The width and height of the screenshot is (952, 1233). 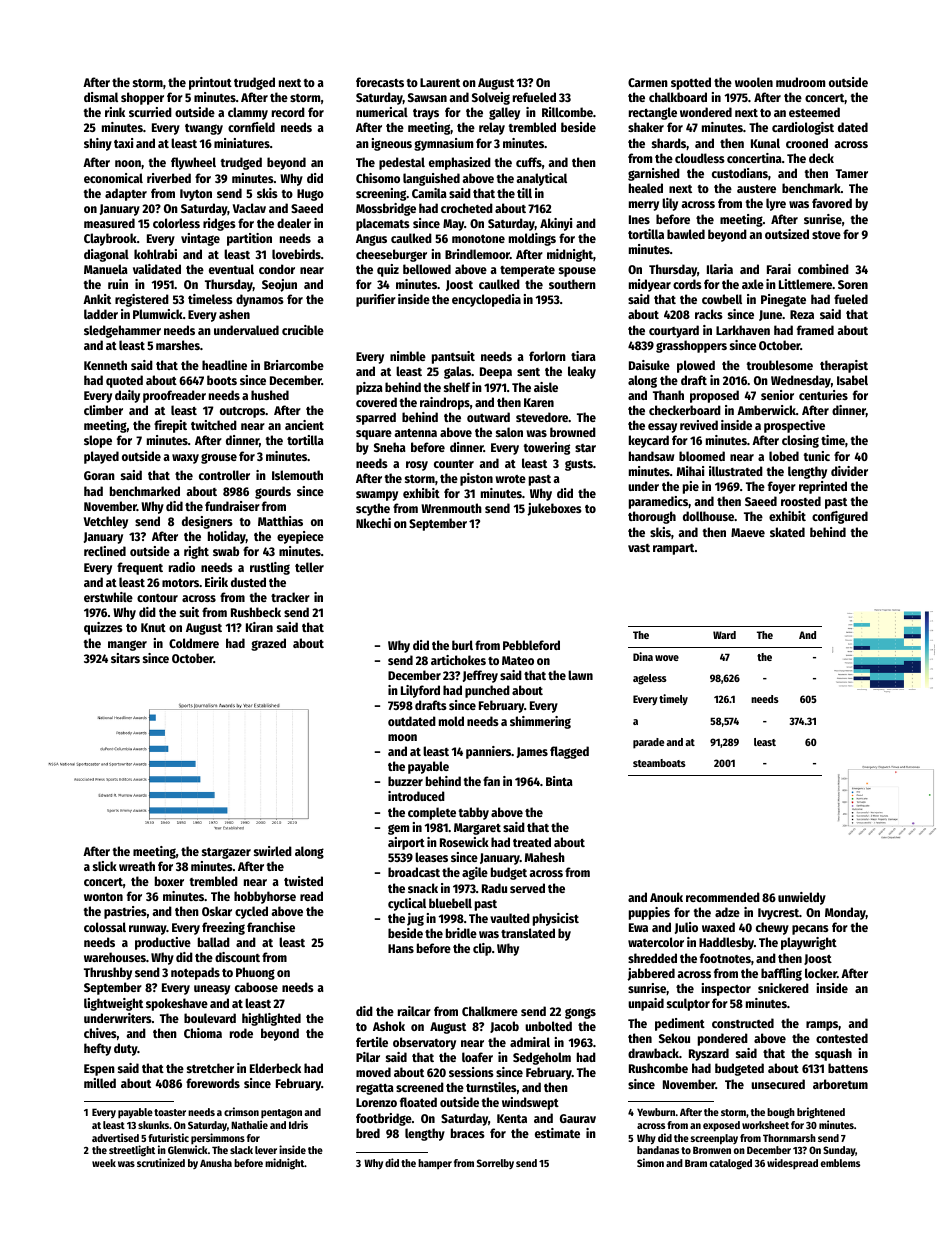 I want to click on Pinegate, so click(x=783, y=300).
